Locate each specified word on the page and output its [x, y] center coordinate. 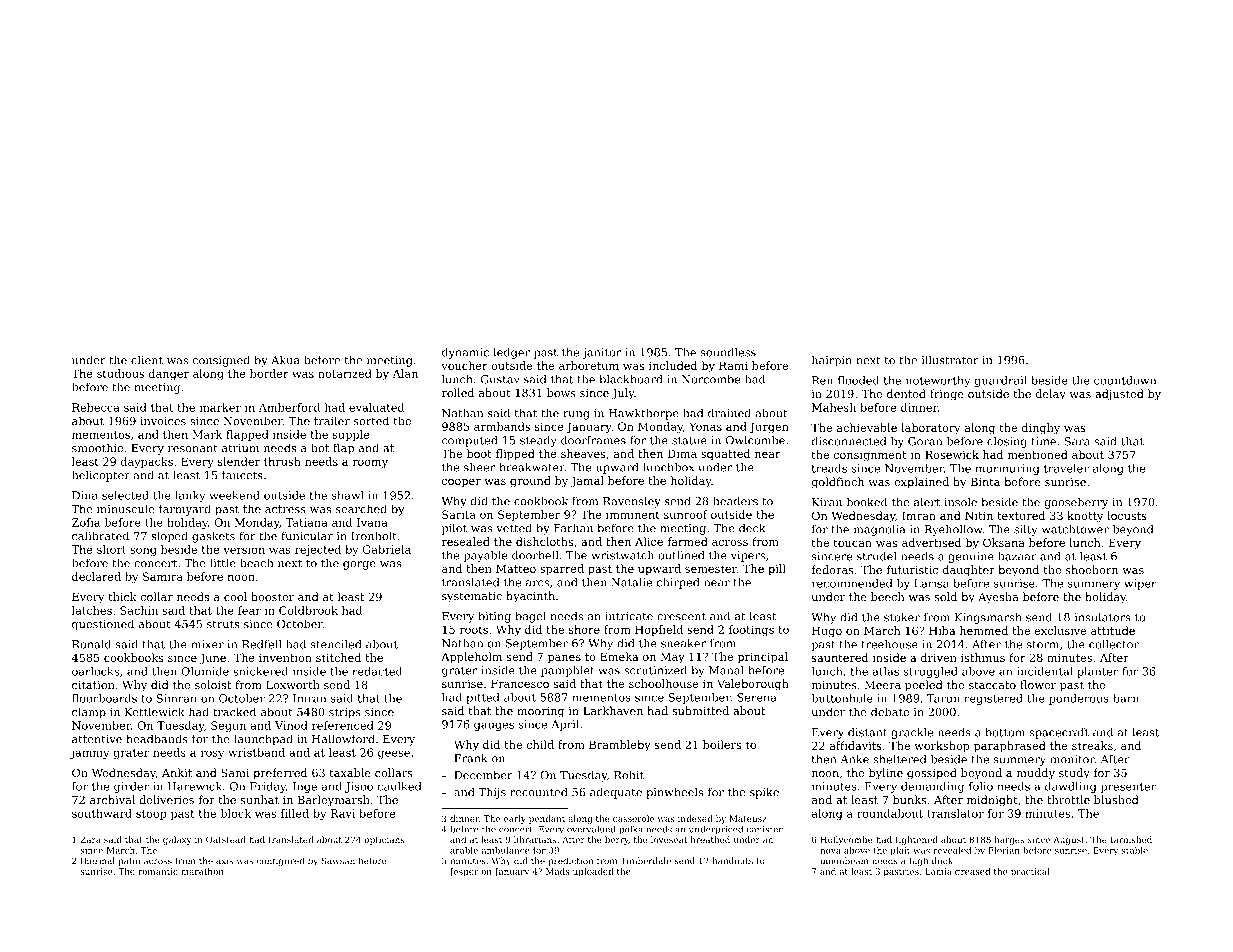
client [147, 360]
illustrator [950, 360]
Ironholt [374, 536]
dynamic [465, 353]
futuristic [912, 569]
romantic [158, 871]
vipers [748, 556]
